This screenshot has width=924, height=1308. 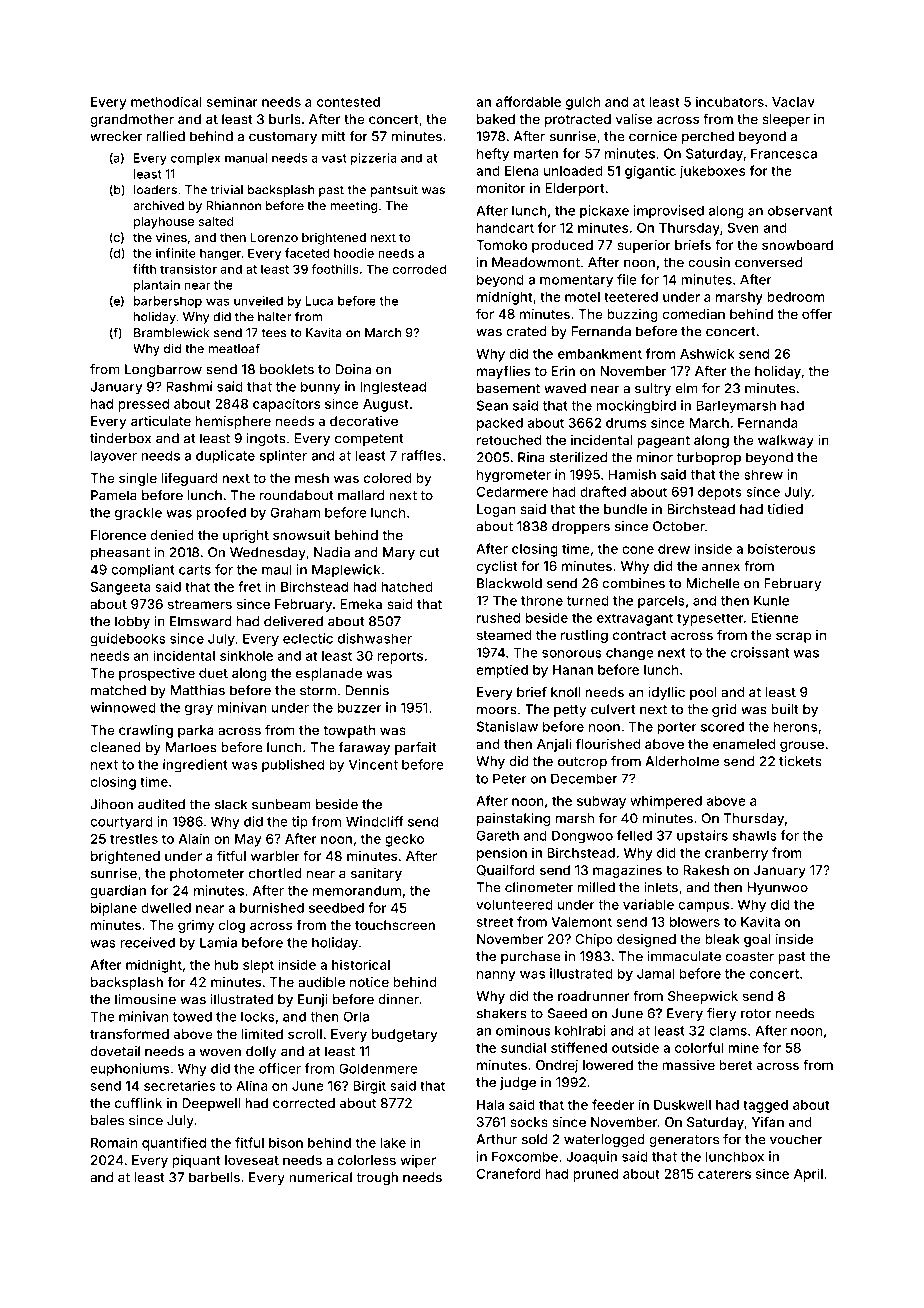 What do you see at coordinates (528, 101) in the screenshot?
I see `affordable` at bounding box center [528, 101].
